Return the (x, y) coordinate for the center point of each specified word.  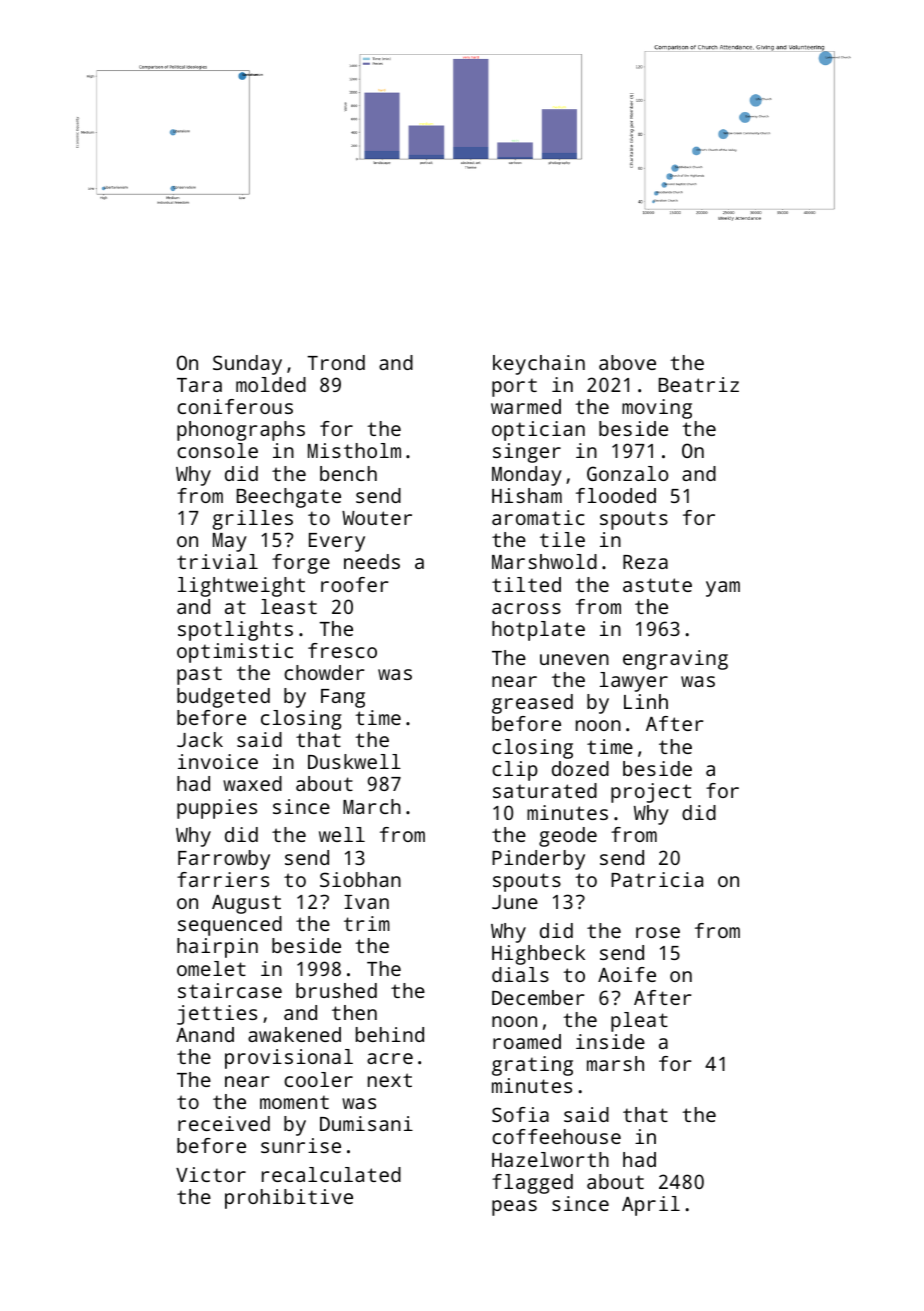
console (217, 450)
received (224, 1123)
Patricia (657, 879)
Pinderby (538, 860)
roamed (527, 1041)
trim (367, 923)
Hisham (527, 495)
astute (657, 585)
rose (658, 932)
